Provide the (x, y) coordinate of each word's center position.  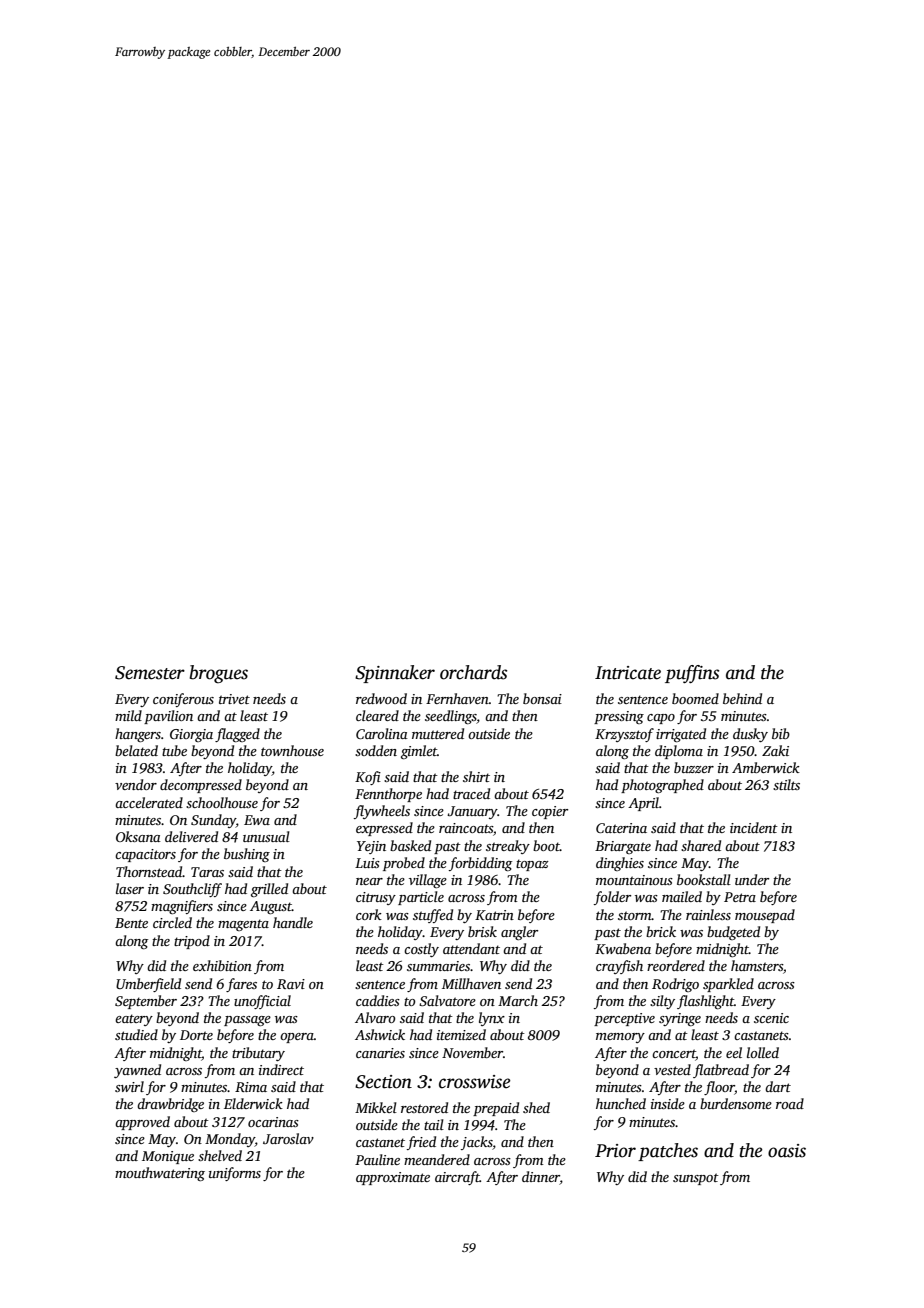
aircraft (457, 1178)
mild (128, 715)
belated (136, 750)
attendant (471, 948)
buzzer (694, 767)
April (643, 804)
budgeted (733, 933)
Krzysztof (624, 735)
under (752, 879)
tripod (192, 942)
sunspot (696, 1179)
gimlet (419, 752)
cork (369, 914)
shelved (220, 1155)
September (146, 1002)
